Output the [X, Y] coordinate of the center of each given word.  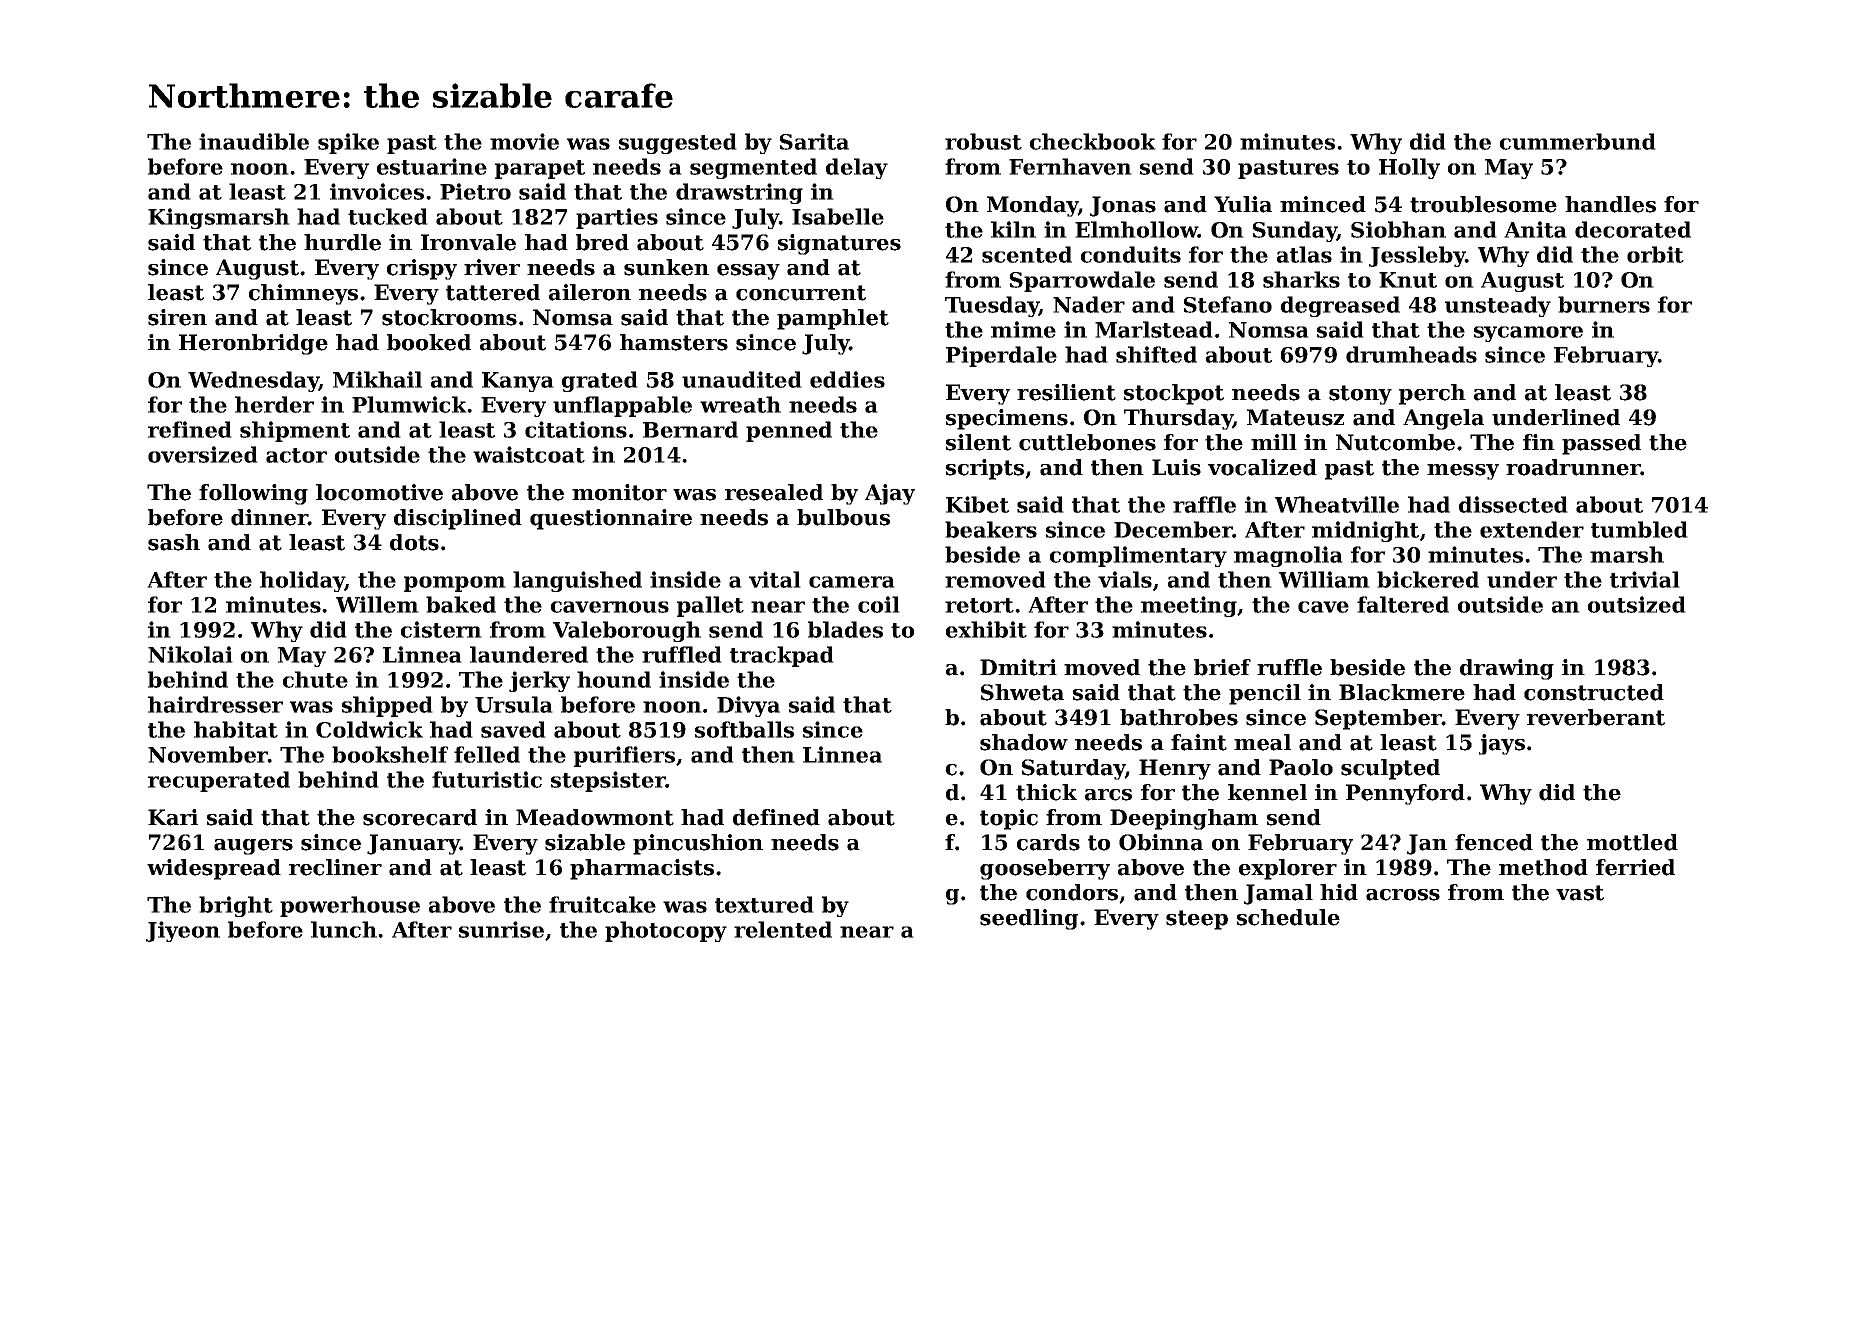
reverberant [1596, 717]
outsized [1637, 604]
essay [748, 272]
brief [1222, 667]
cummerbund [1578, 141]
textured [764, 904]
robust [983, 141]
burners [1604, 304]
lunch [344, 929]
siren [177, 317]
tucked [388, 216]
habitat [236, 729]
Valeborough [627, 631]
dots [414, 542]
